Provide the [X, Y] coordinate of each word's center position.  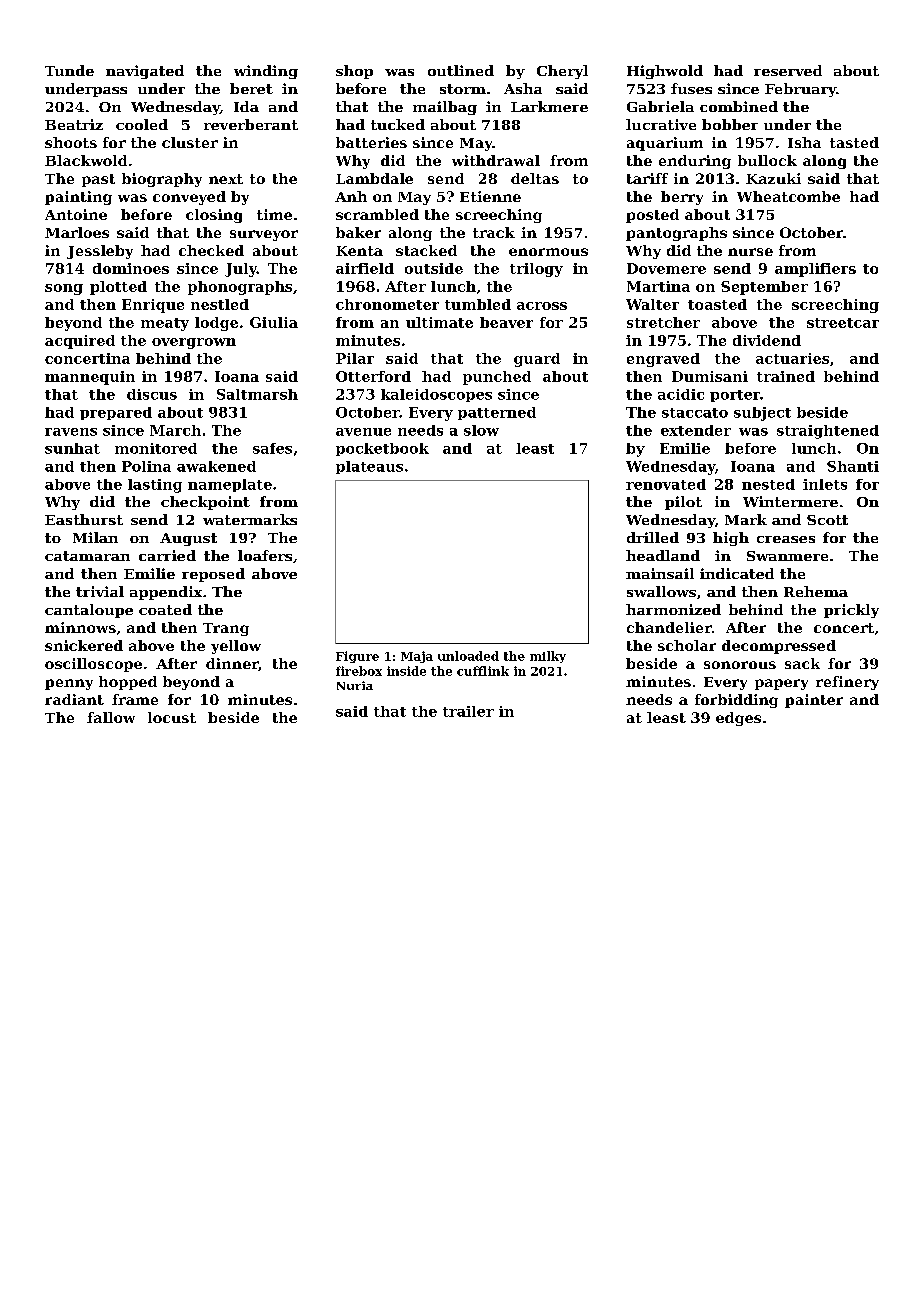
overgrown [194, 343]
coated [165, 609]
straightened [828, 432]
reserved [788, 70]
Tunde [69, 70]
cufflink [483, 671]
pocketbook [382, 449]
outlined [461, 70]
